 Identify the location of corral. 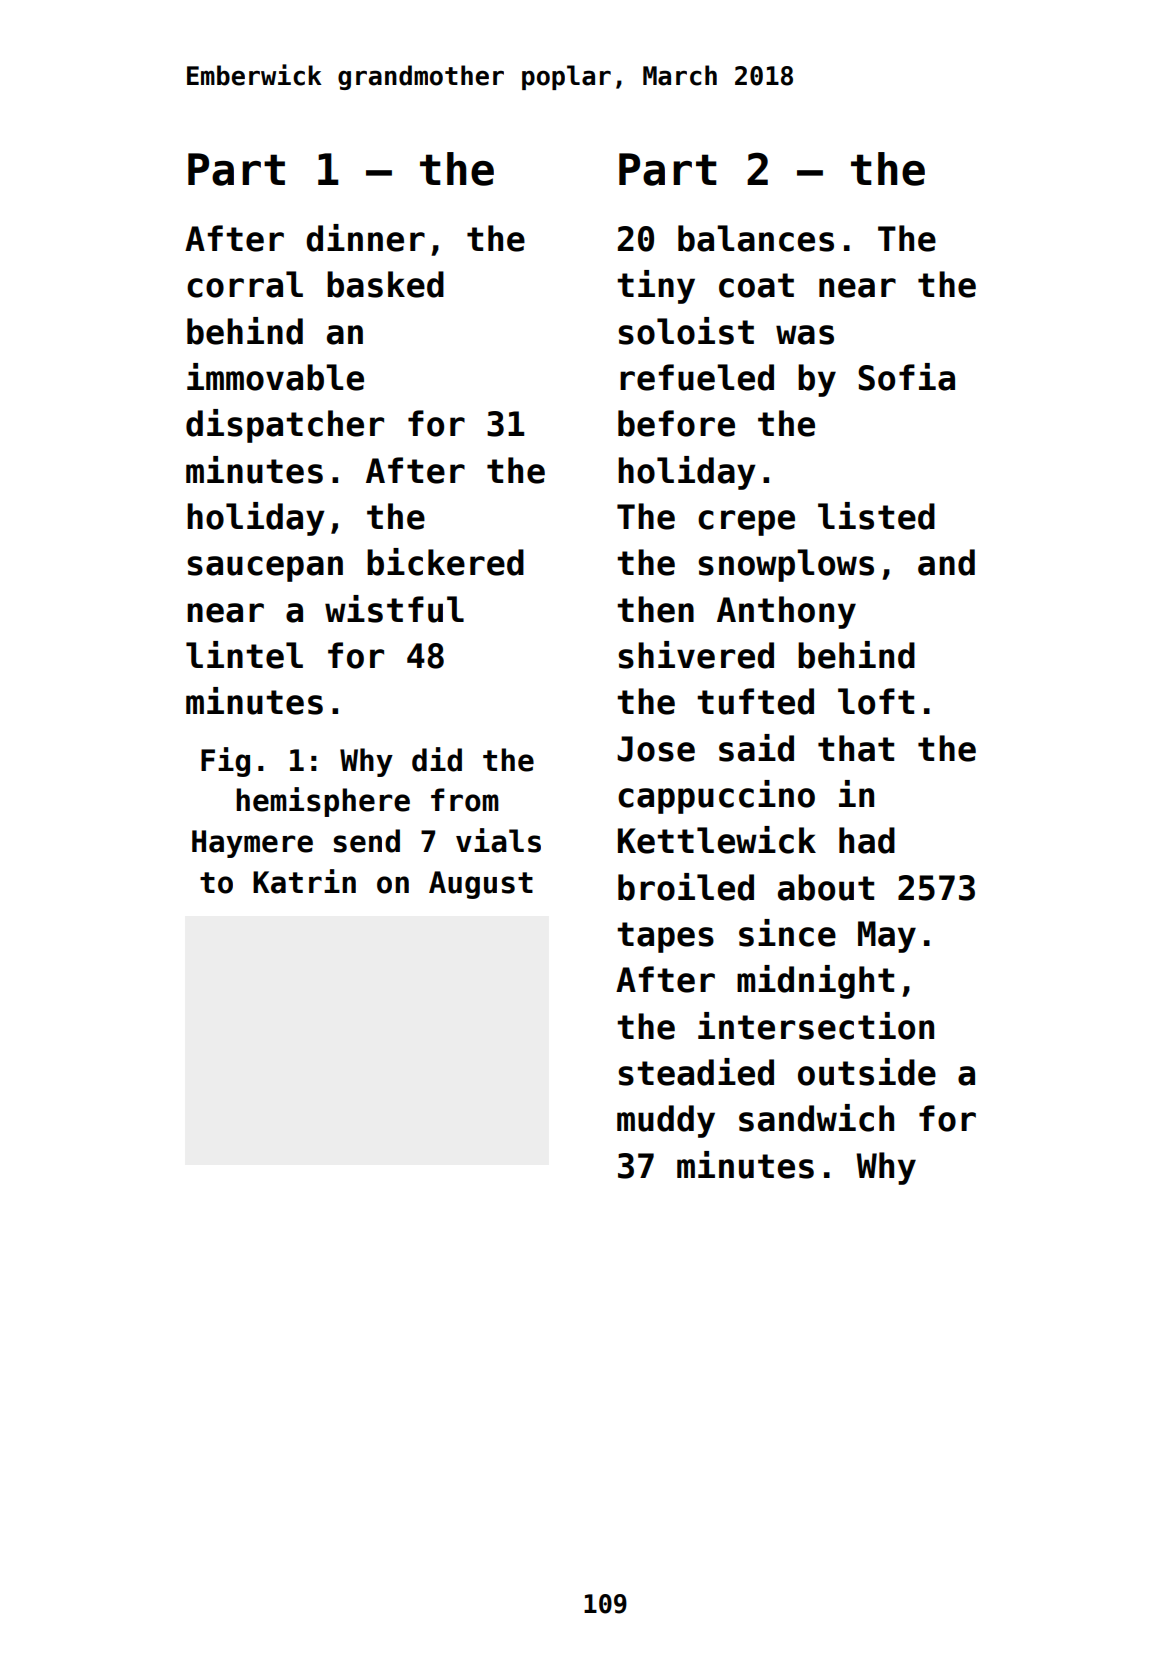
(245, 284).
